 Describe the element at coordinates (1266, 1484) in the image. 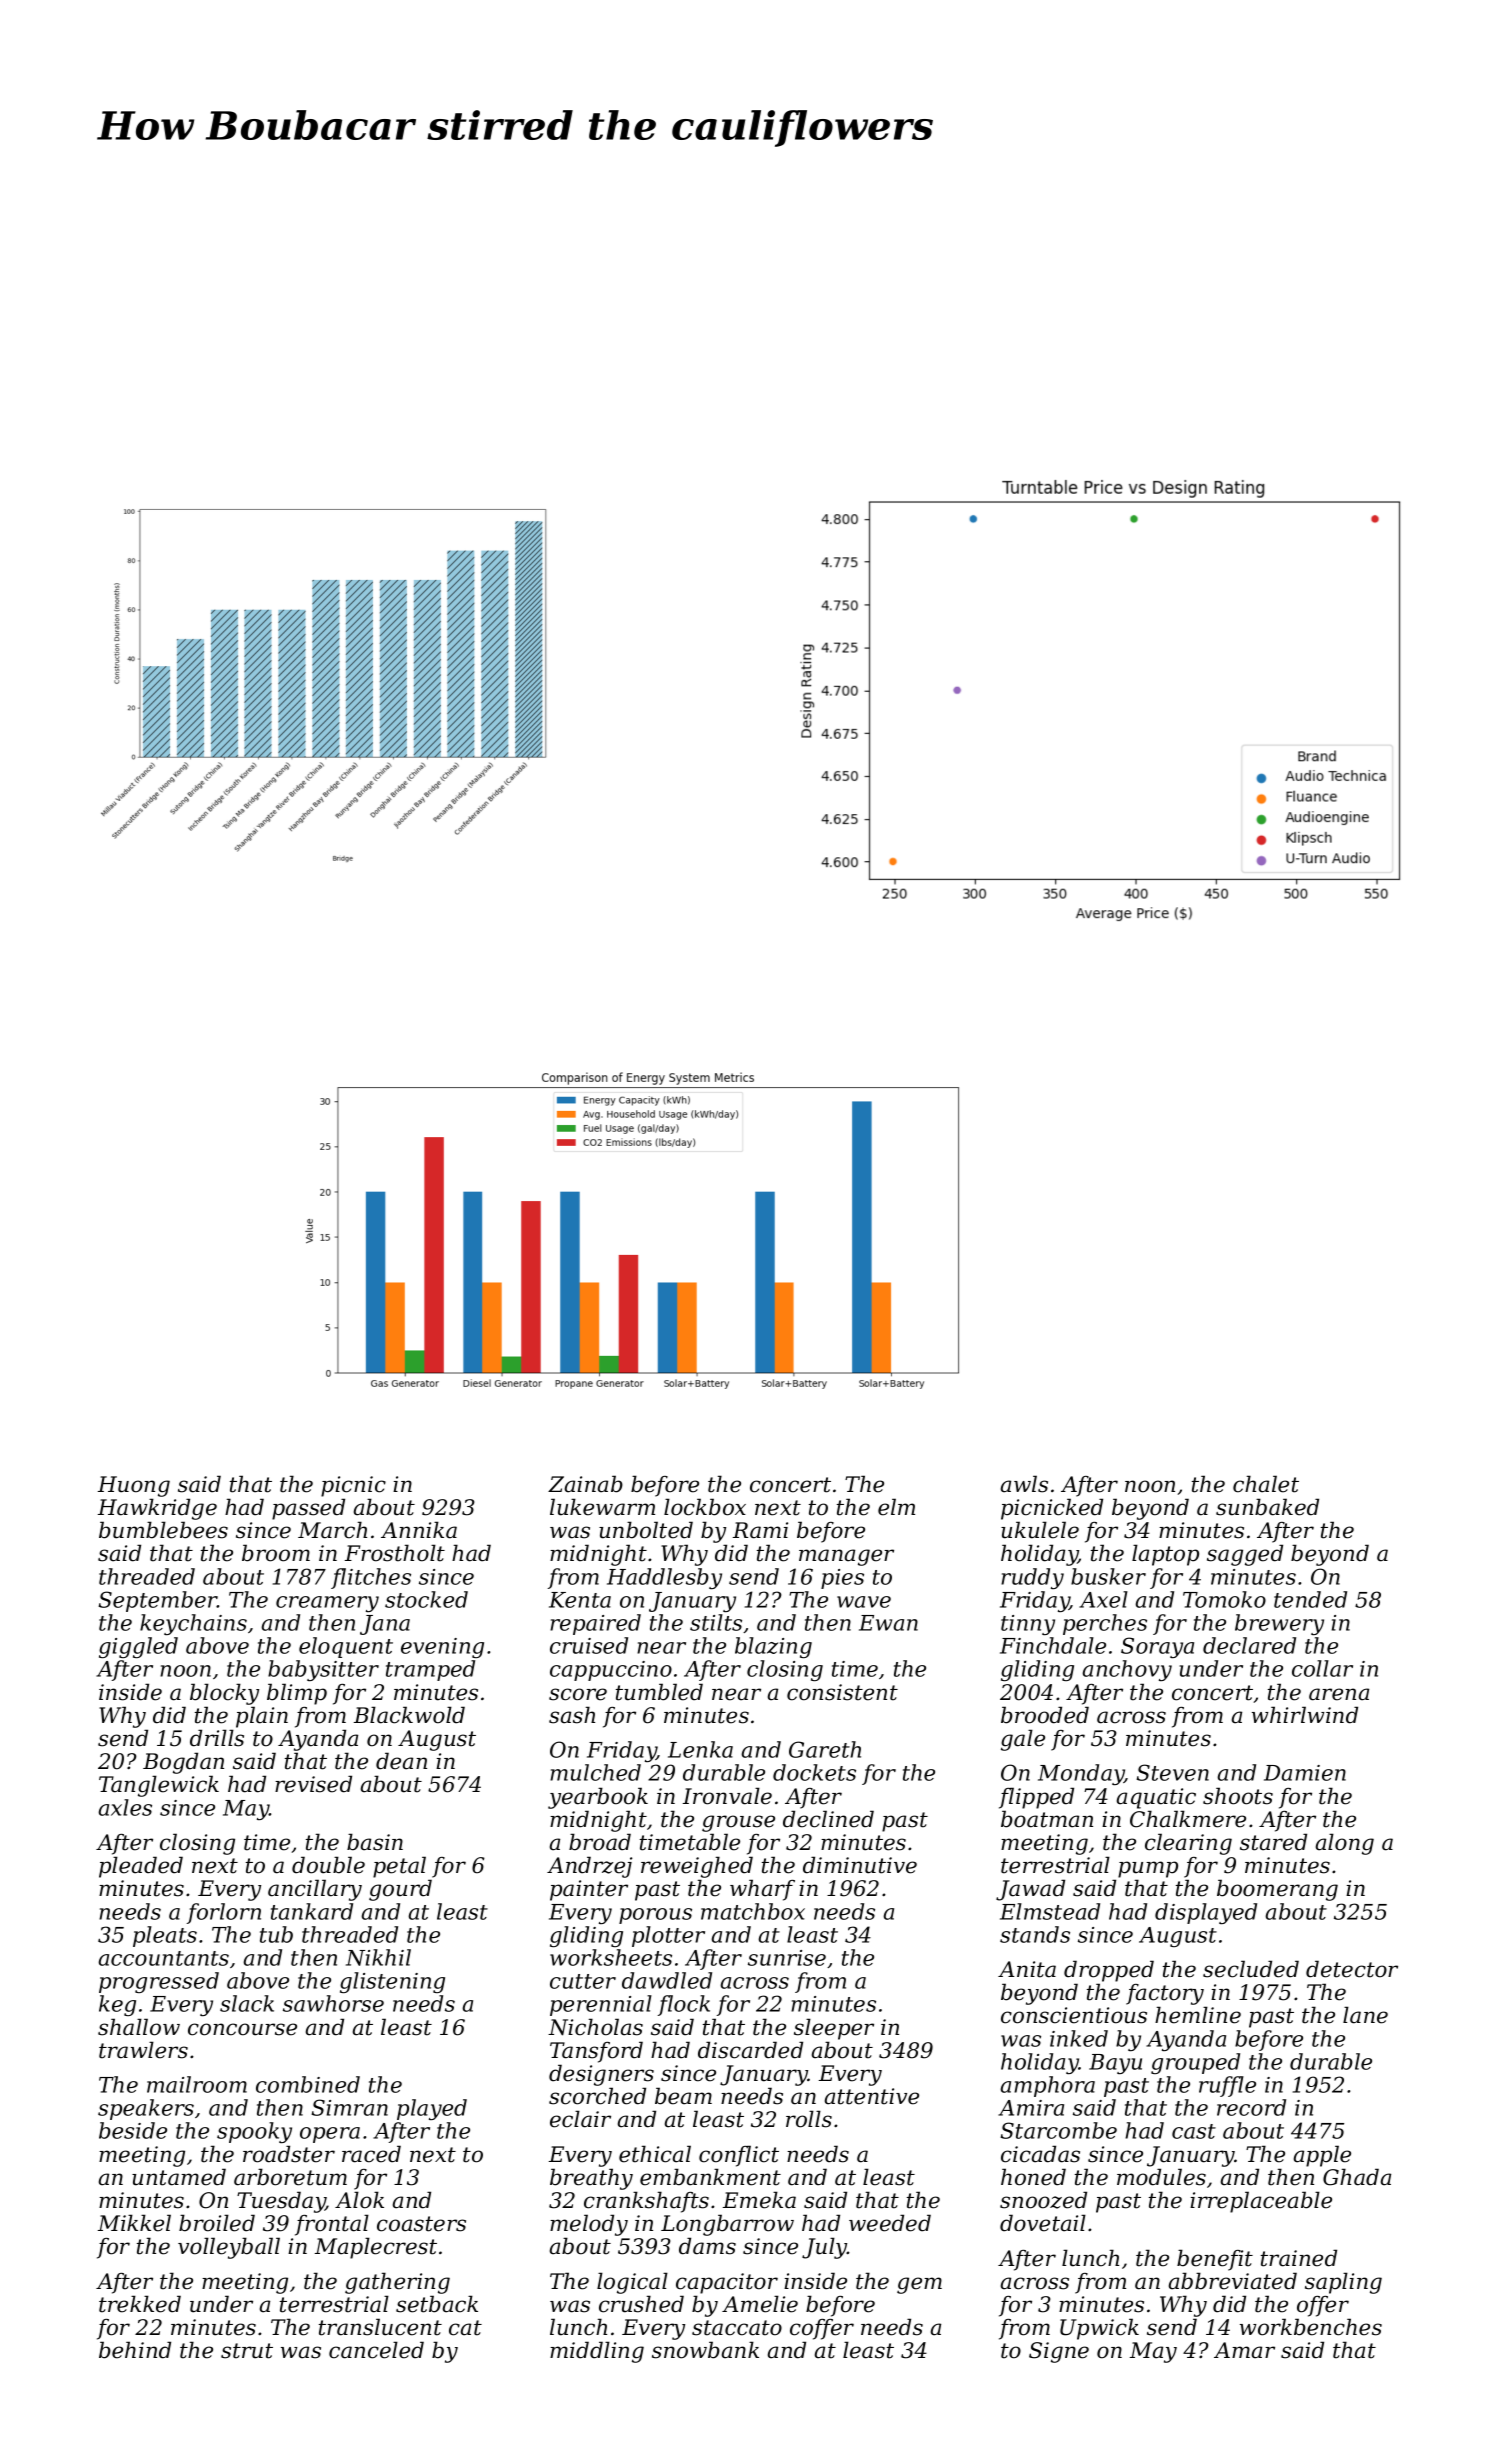

I see `chalet` at that location.
